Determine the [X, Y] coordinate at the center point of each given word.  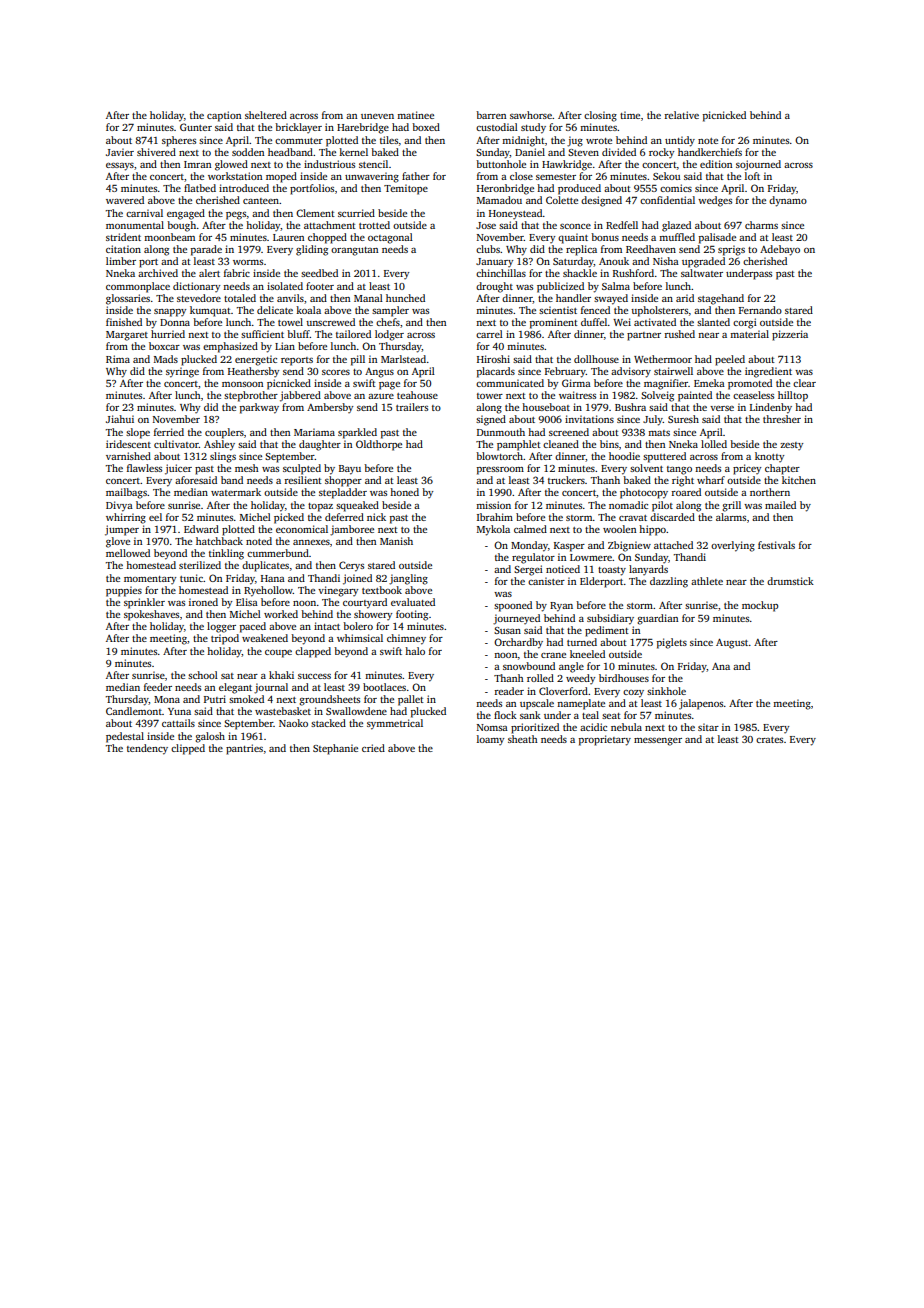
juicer [178, 469]
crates [769, 740]
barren [491, 115]
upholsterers [659, 311]
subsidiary [610, 619]
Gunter [196, 127]
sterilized [200, 565]
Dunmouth [501, 432]
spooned [513, 606]
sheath [523, 739]
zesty [791, 446]
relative [682, 115]
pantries [244, 749]
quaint [573, 238]
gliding [312, 250]
